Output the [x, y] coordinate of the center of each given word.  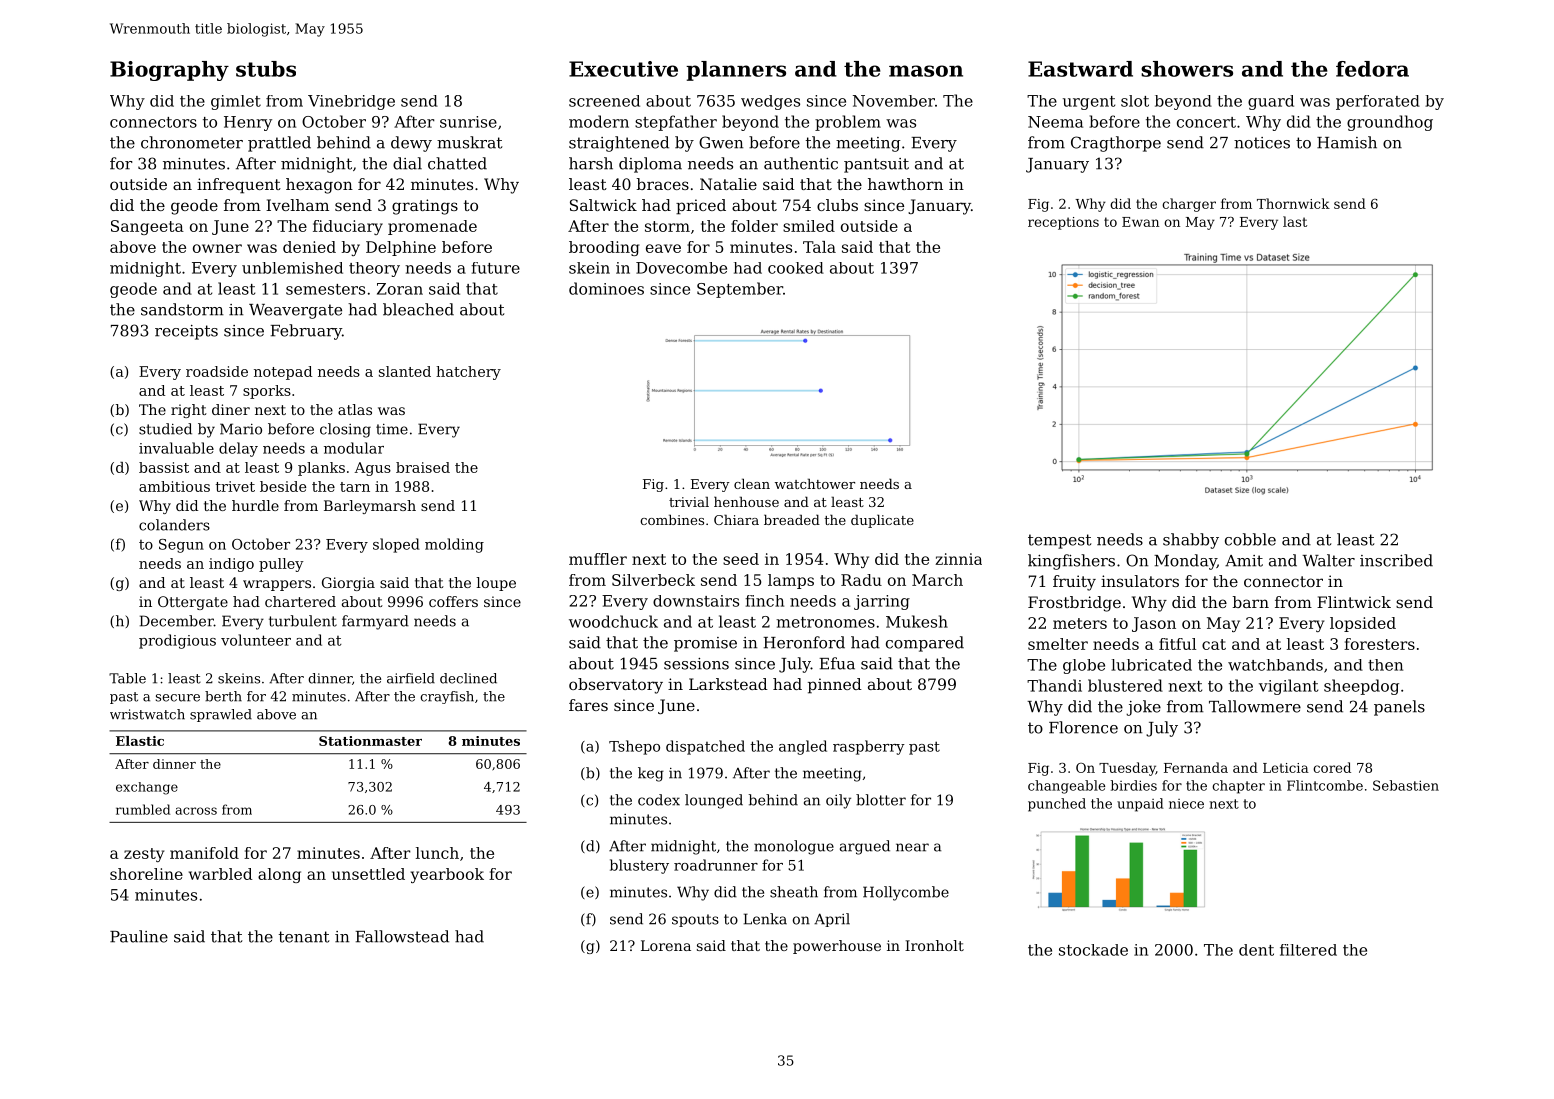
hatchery [468, 373]
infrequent [239, 186]
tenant [304, 937]
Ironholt [934, 945]
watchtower [815, 483]
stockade [1093, 950]
